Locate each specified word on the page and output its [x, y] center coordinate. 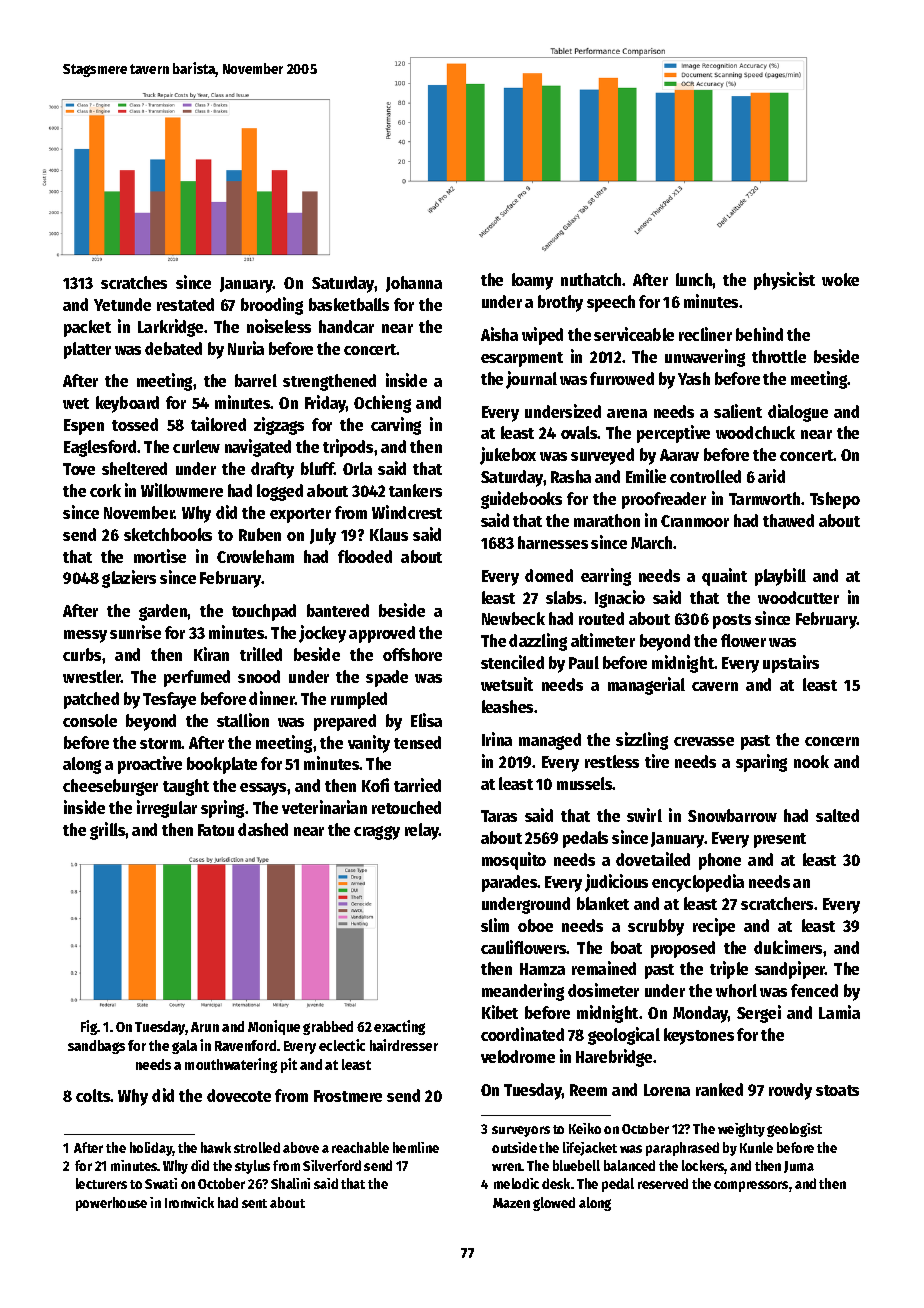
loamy [532, 281]
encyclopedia [698, 883]
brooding [272, 306]
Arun [205, 1027]
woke [840, 279]
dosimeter [603, 990]
